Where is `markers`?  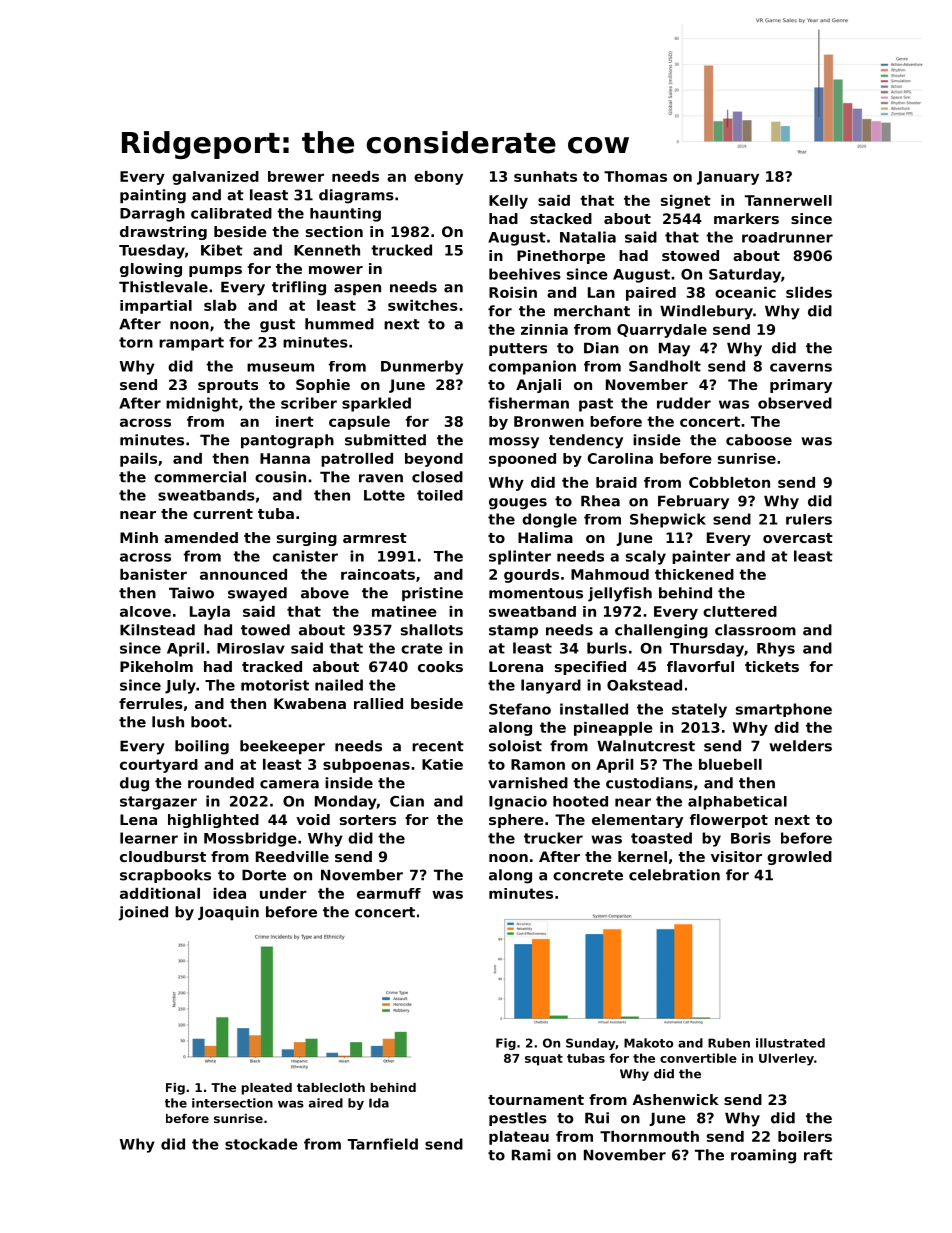 markers is located at coordinates (746, 218).
